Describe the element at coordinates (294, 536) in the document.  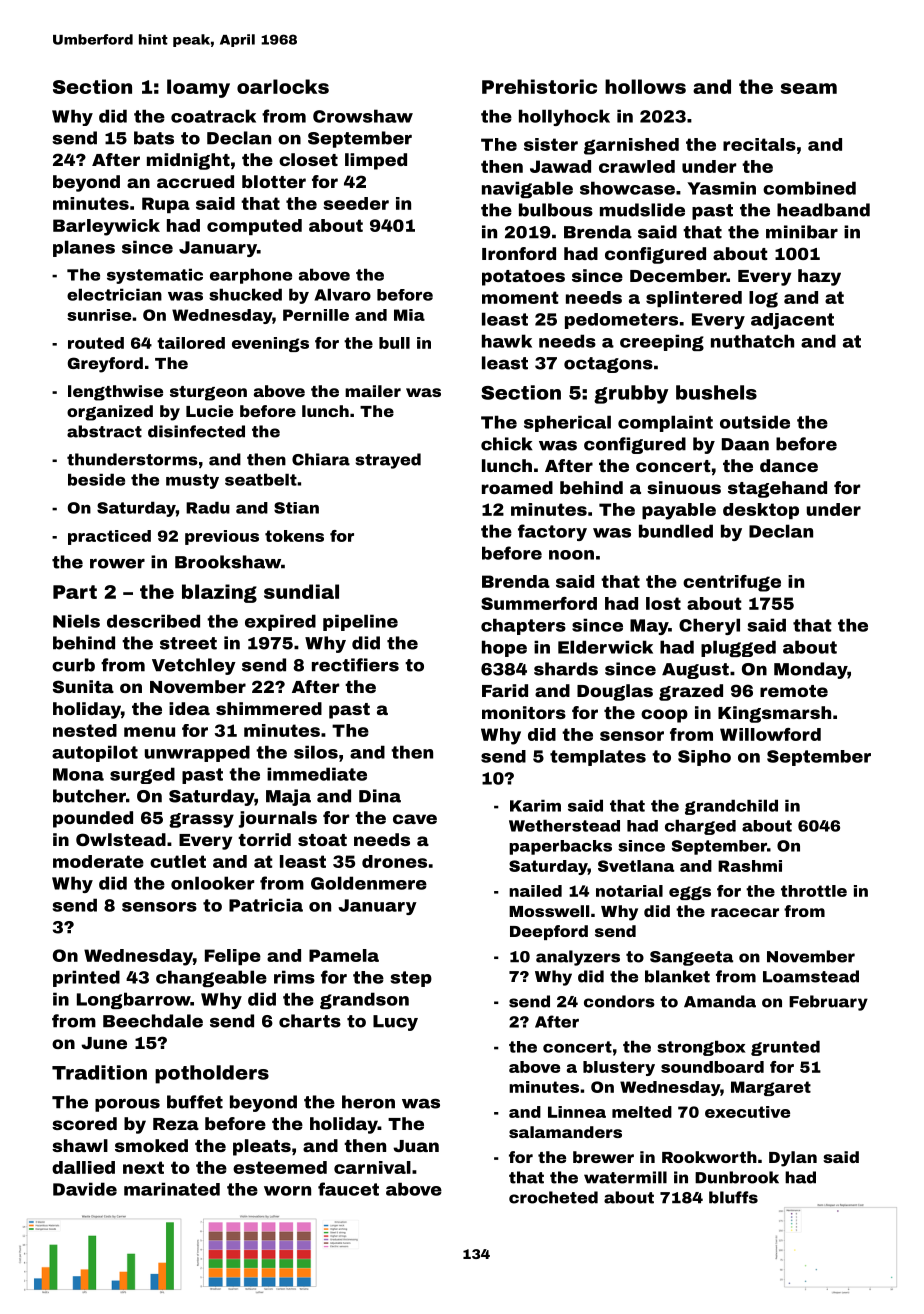
I see `tokens` at that location.
